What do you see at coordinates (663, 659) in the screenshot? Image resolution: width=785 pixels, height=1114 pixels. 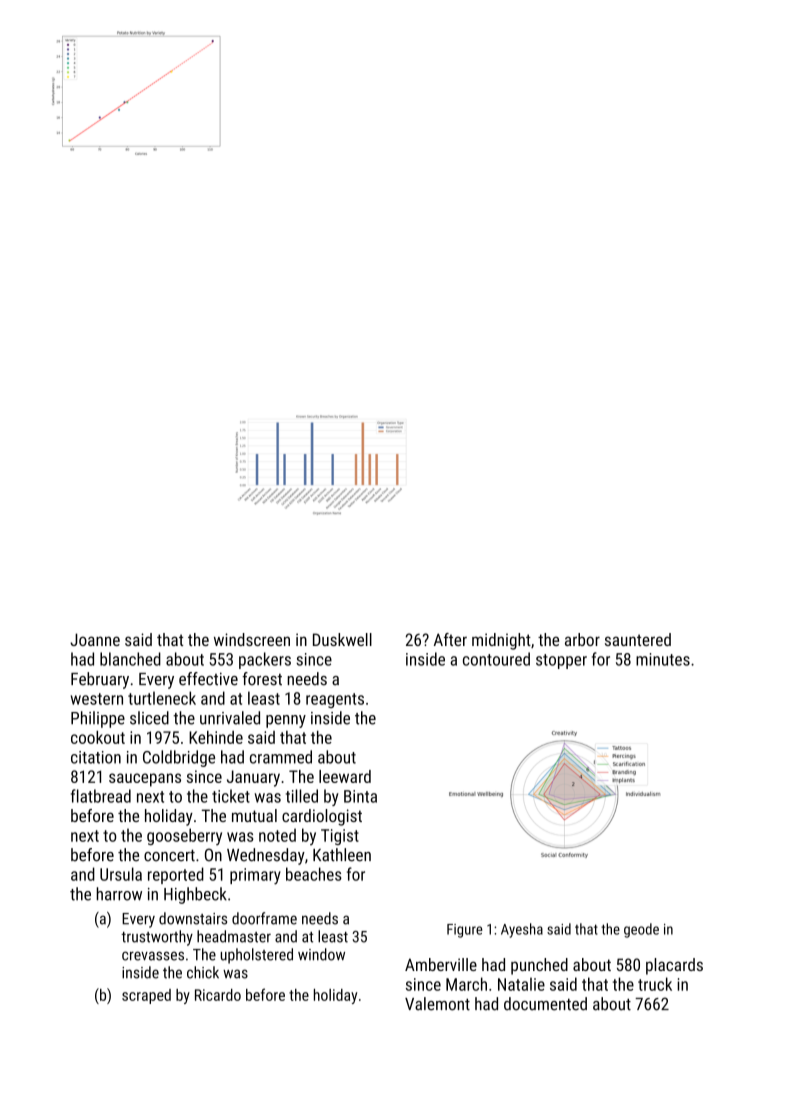 I see `minutes` at bounding box center [663, 659].
